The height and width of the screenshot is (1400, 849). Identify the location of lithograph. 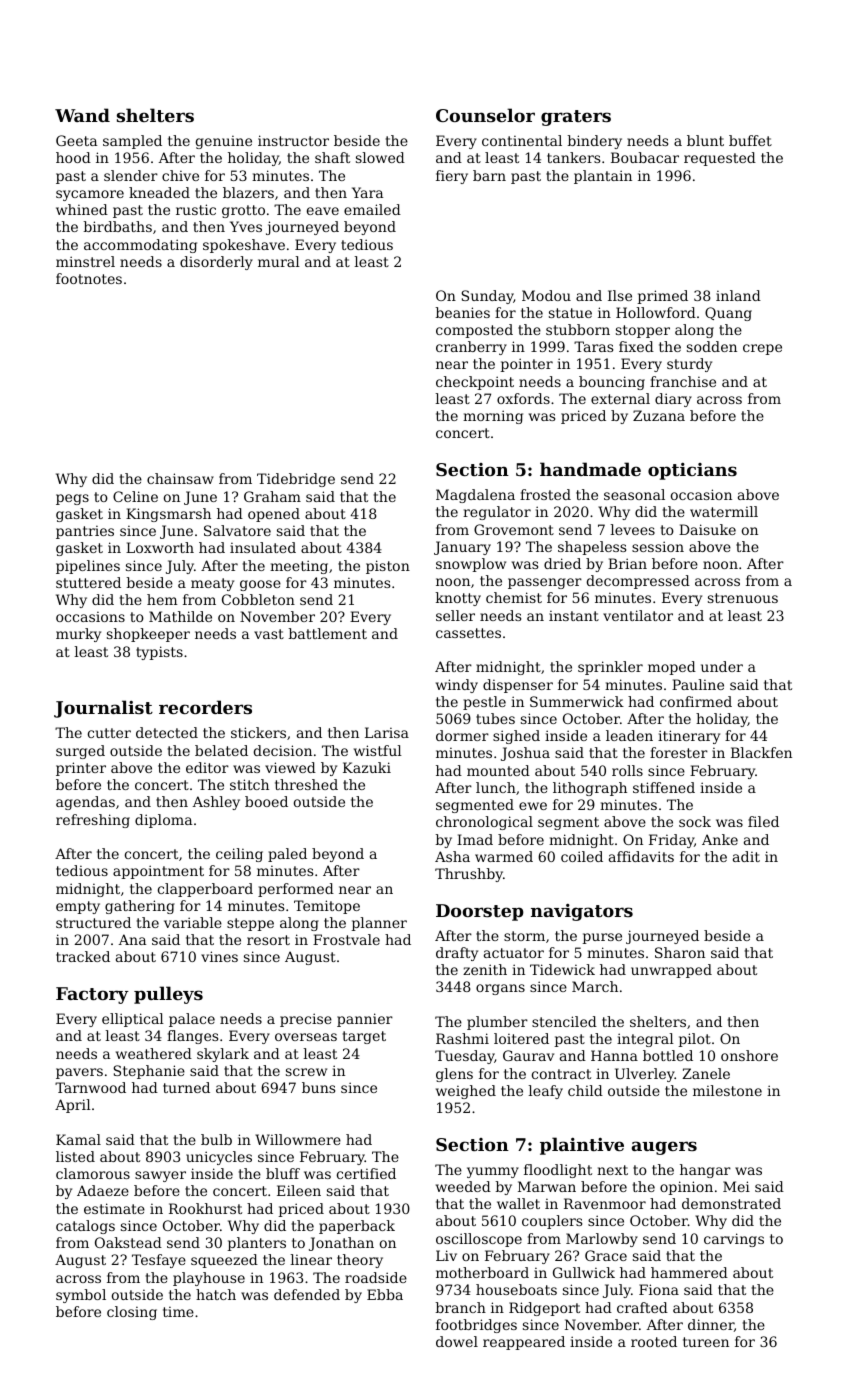
(590, 789).
